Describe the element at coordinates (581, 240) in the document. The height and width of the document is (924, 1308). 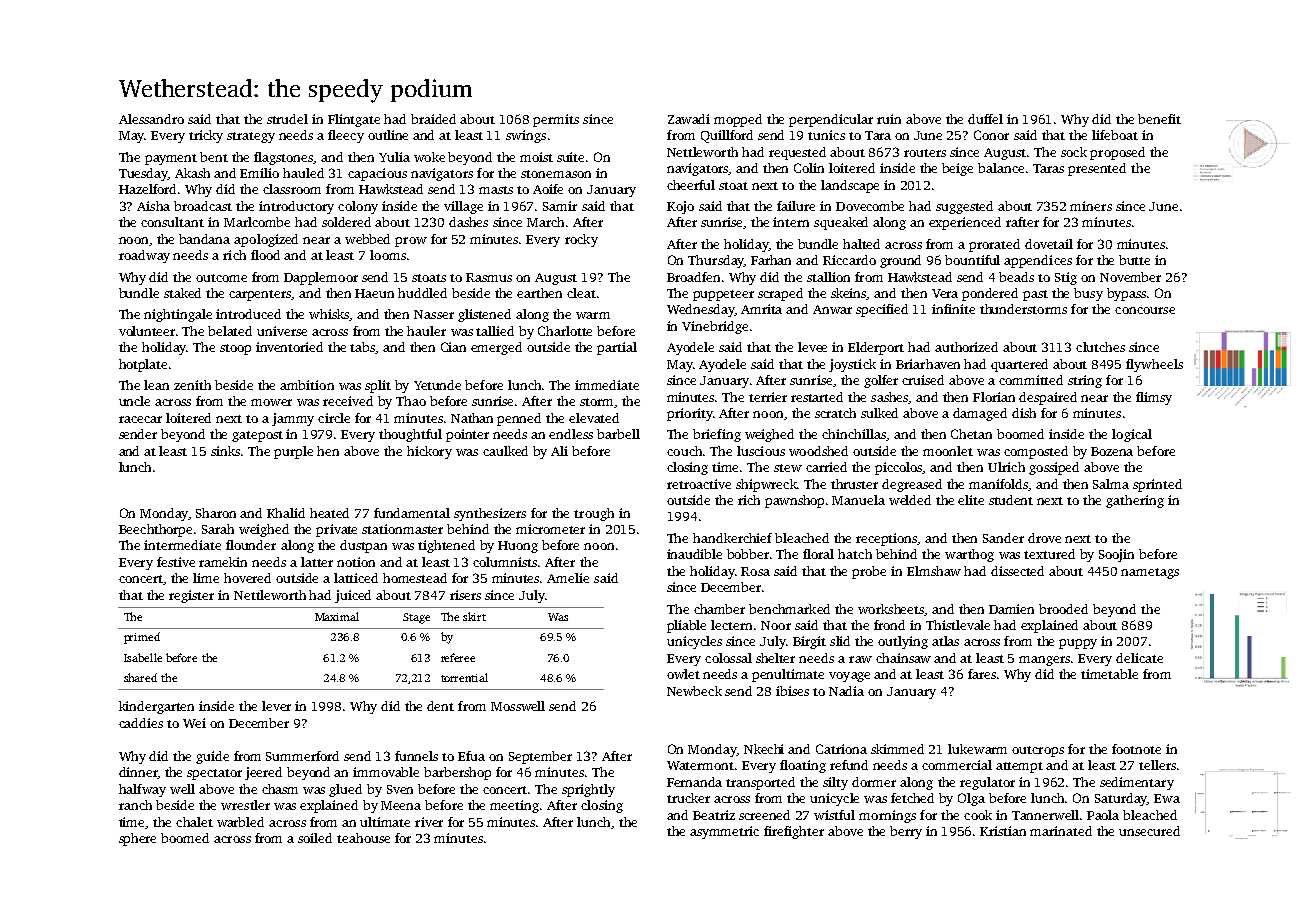
I see `rocky` at that location.
